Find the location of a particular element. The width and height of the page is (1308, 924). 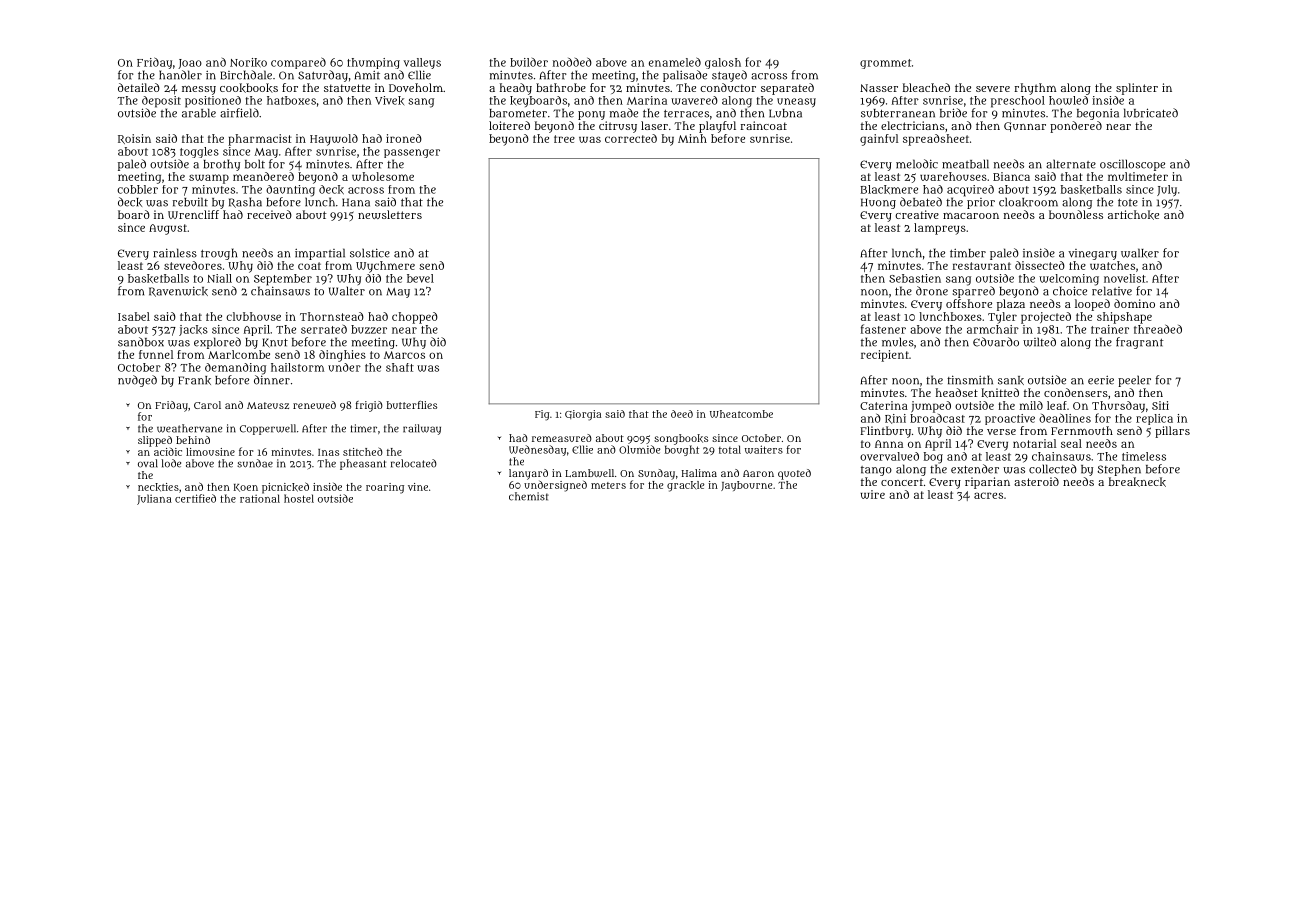

galosh is located at coordinates (723, 63).
